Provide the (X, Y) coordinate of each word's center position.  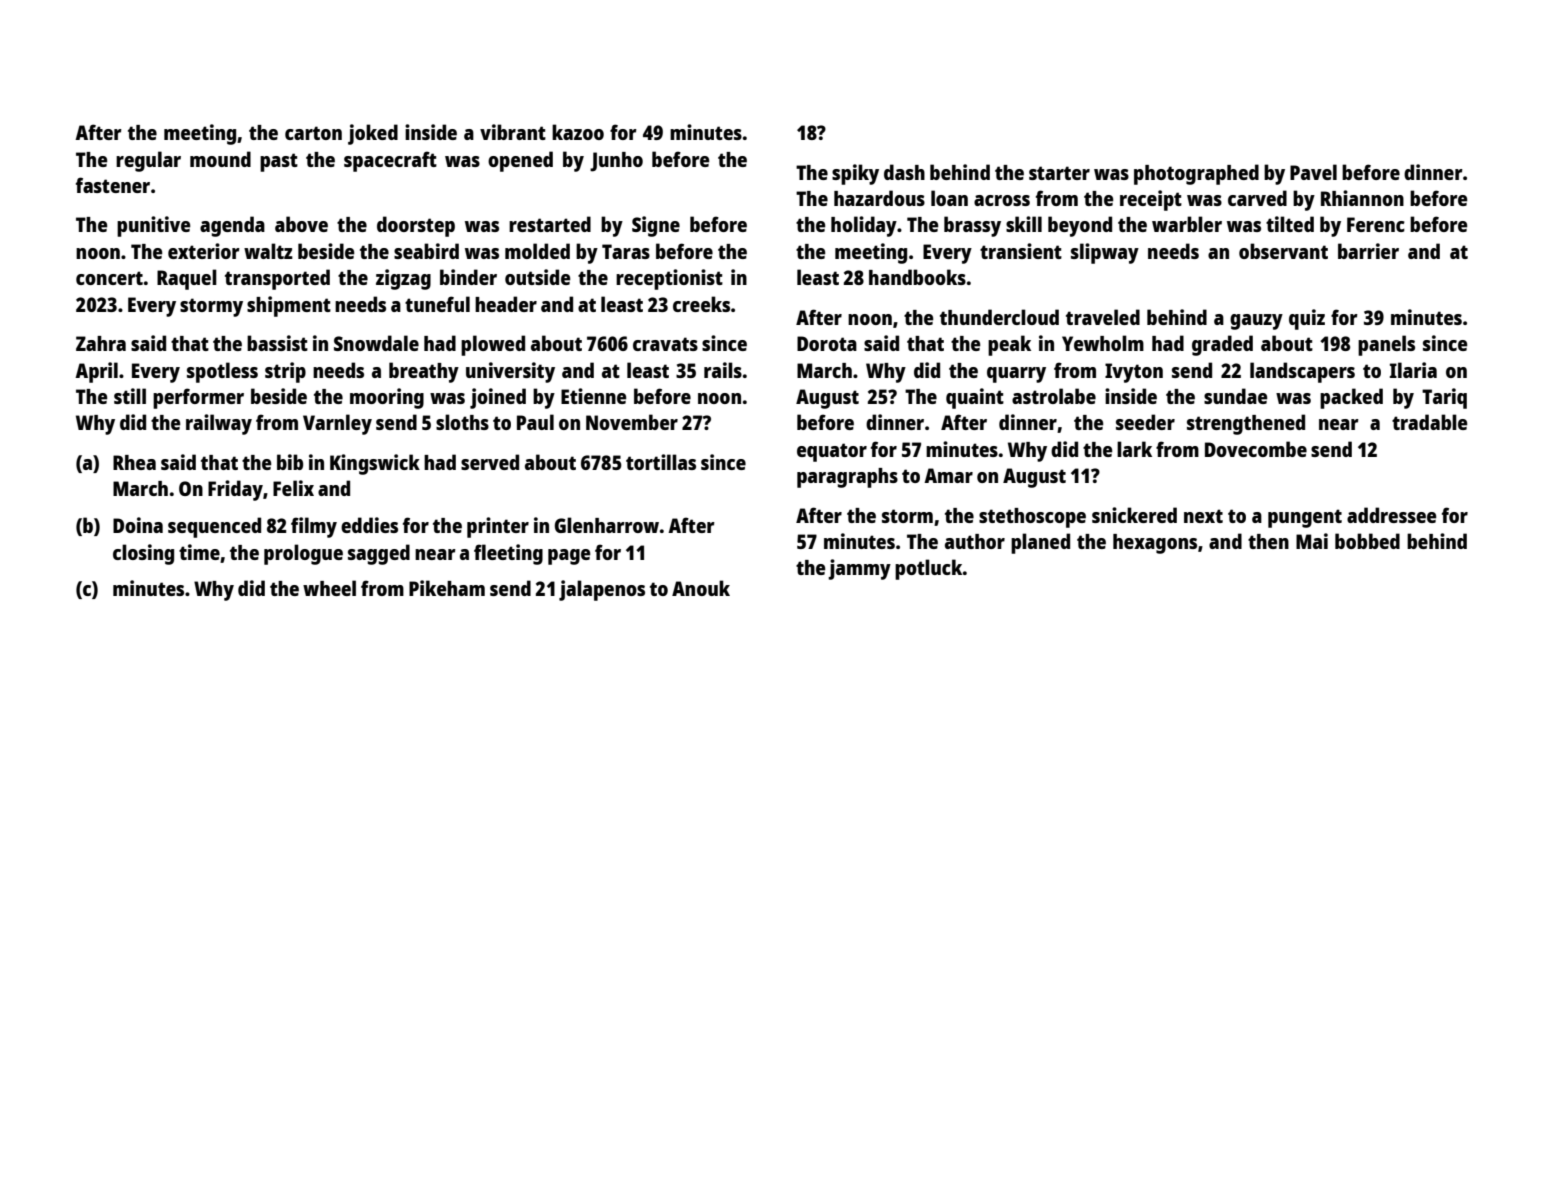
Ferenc (1376, 224)
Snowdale (376, 343)
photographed (1196, 174)
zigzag (403, 279)
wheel (329, 588)
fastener (113, 185)
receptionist (669, 279)
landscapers (1302, 372)
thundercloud (999, 317)
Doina (138, 525)
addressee (1391, 515)
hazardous (879, 198)
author (975, 541)
